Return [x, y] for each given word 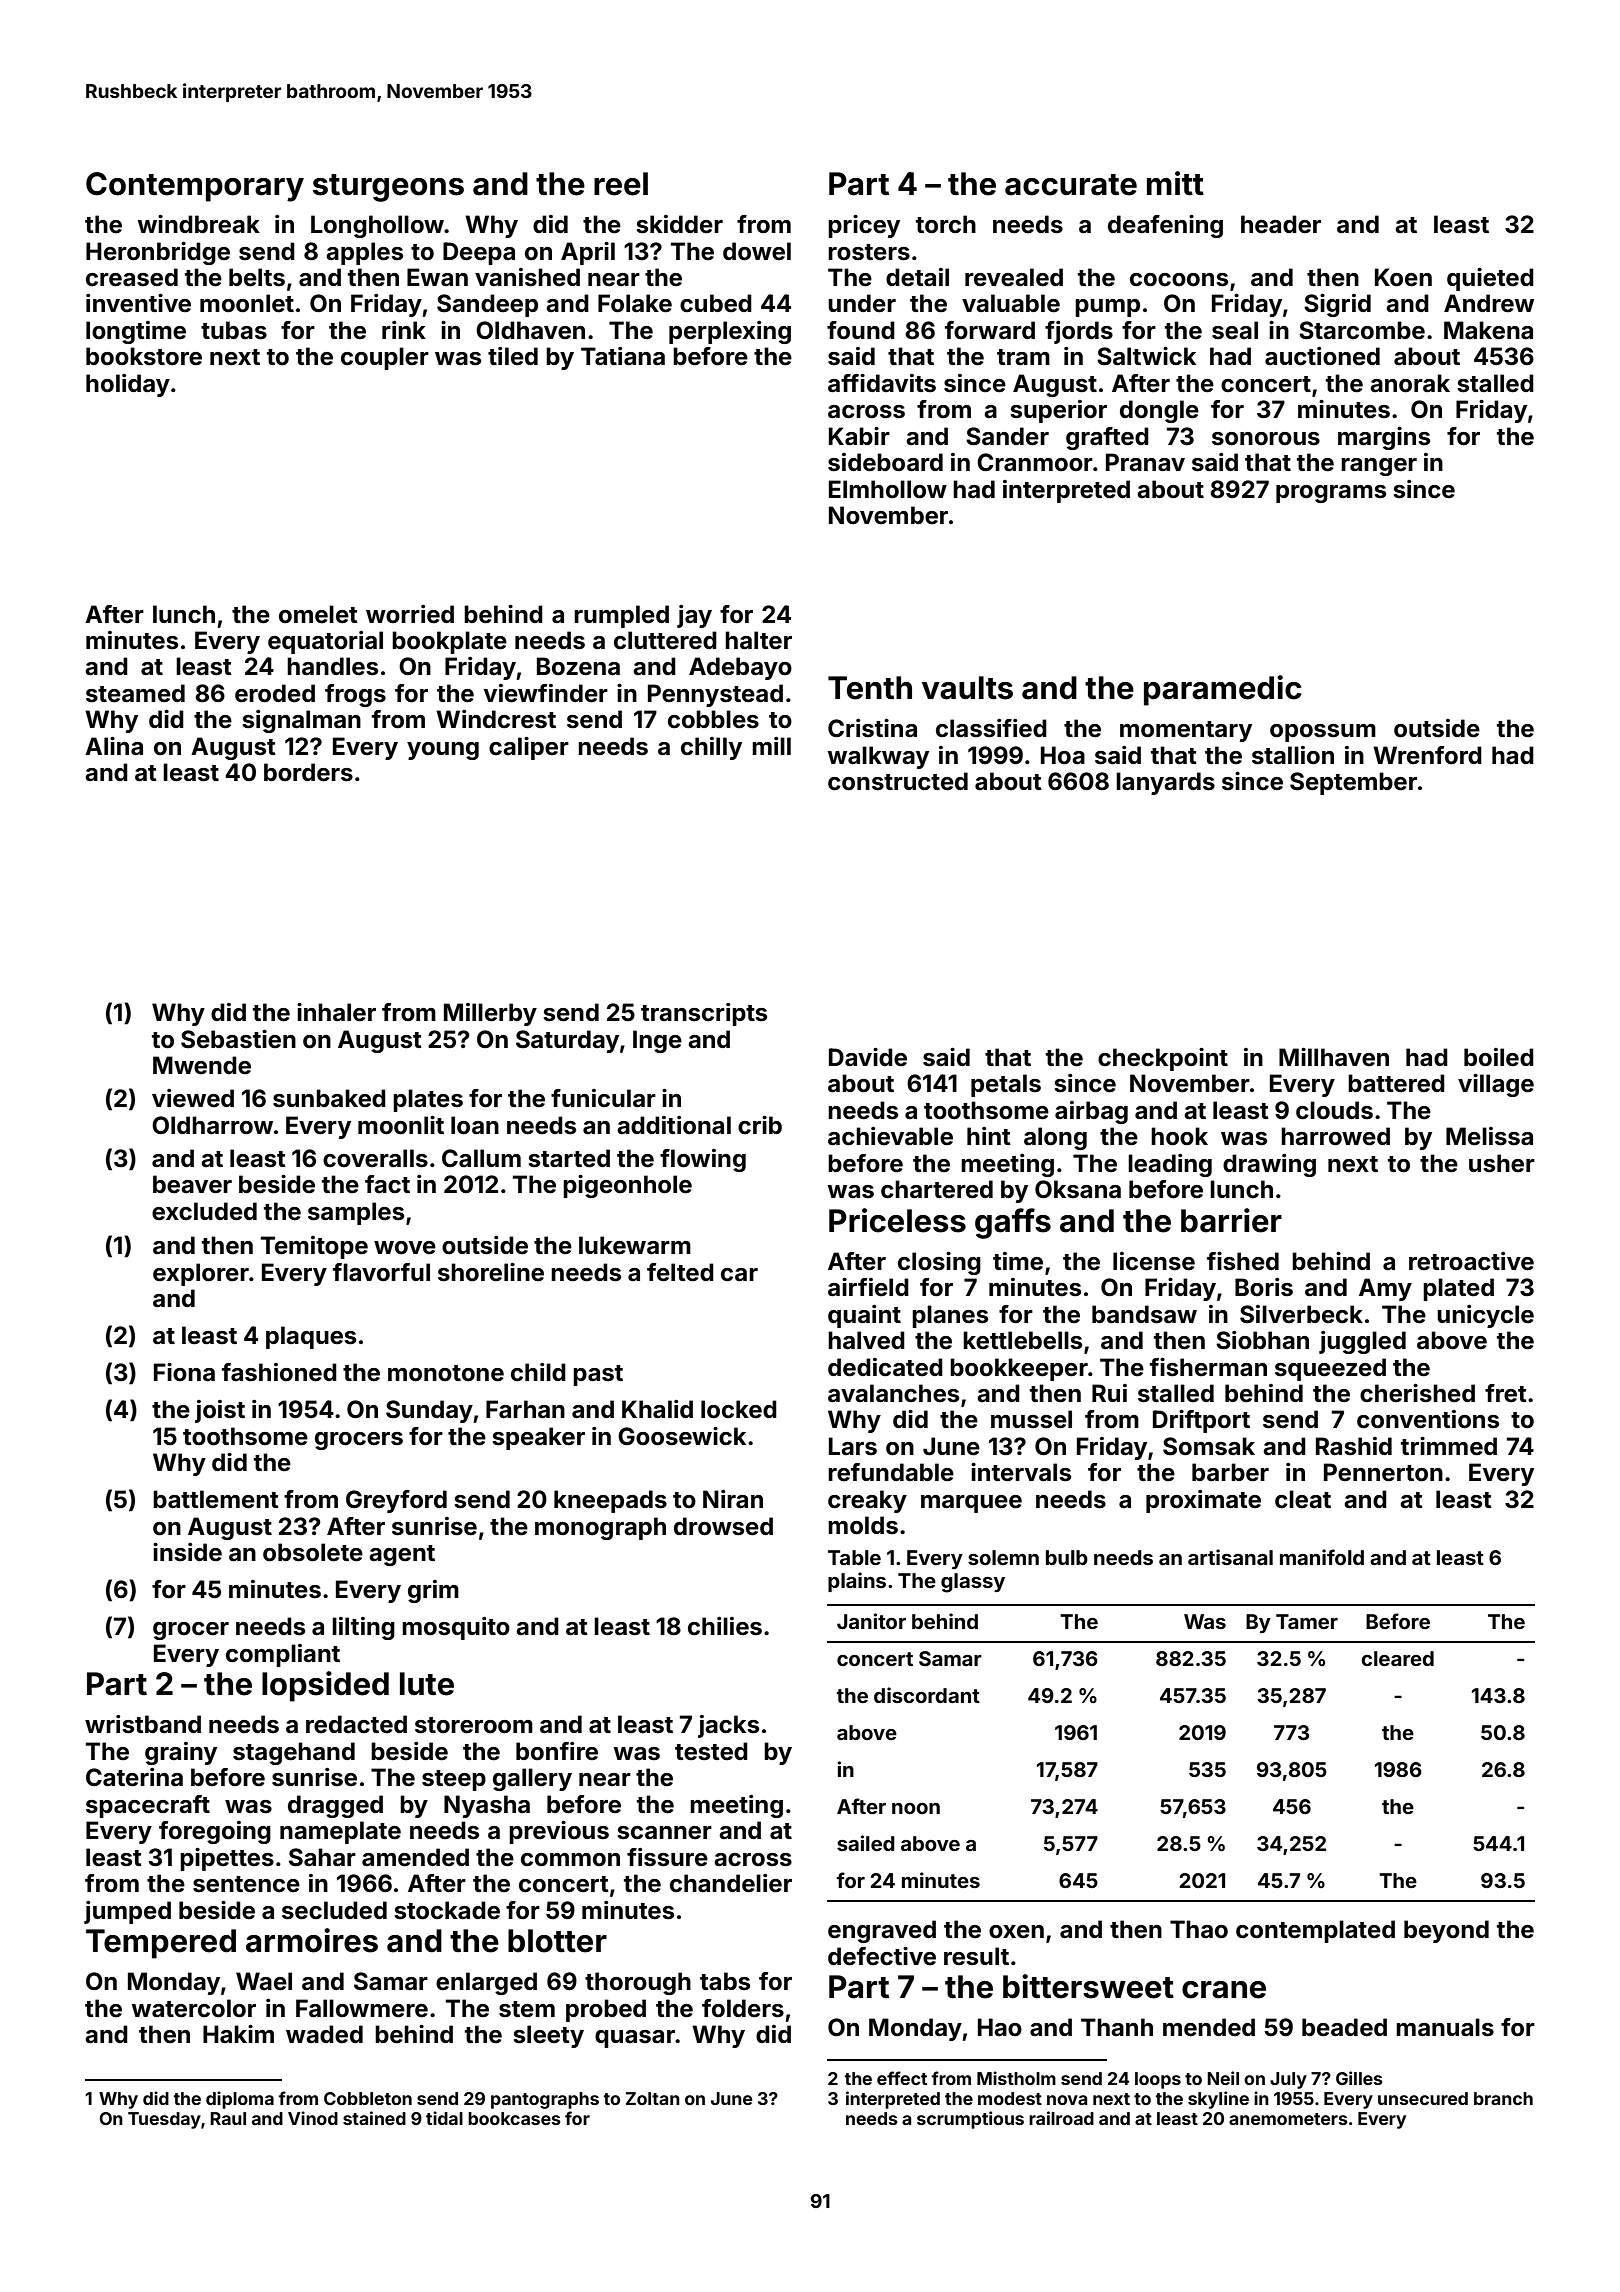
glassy [973, 1583]
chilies [725, 1626]
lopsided [325, 1686]
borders [308, 772]
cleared [1397, 1658]
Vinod [313, 2118]
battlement [216, 1499]
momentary [1186, 731]
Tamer [1307, 1621]
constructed [898, 781]
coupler [385, 358]
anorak [1410, 383]
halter [758, 640]
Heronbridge [158, 253]
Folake [635, 303]
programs [1331, 494]
